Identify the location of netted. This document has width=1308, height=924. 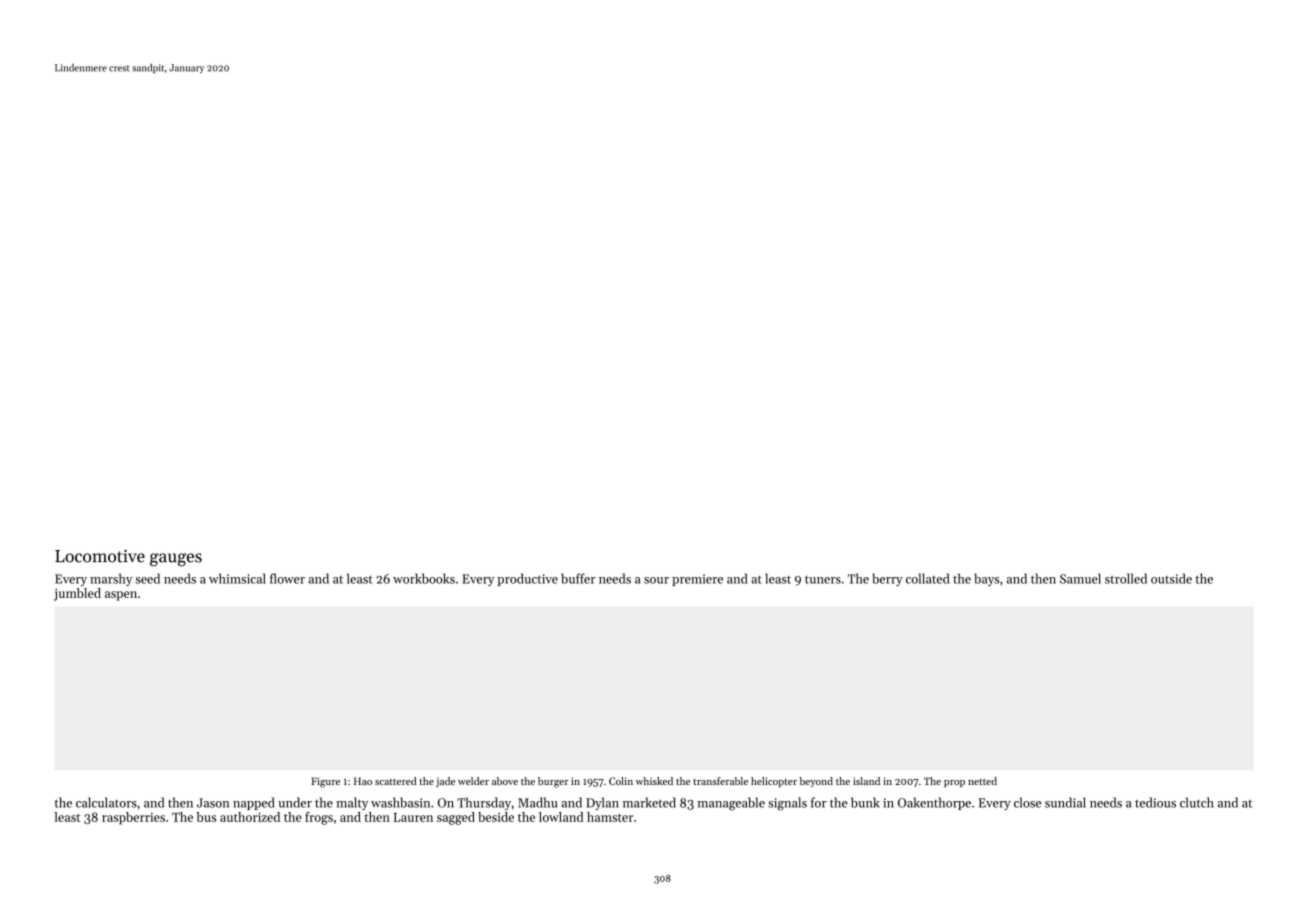
(982, 781).
